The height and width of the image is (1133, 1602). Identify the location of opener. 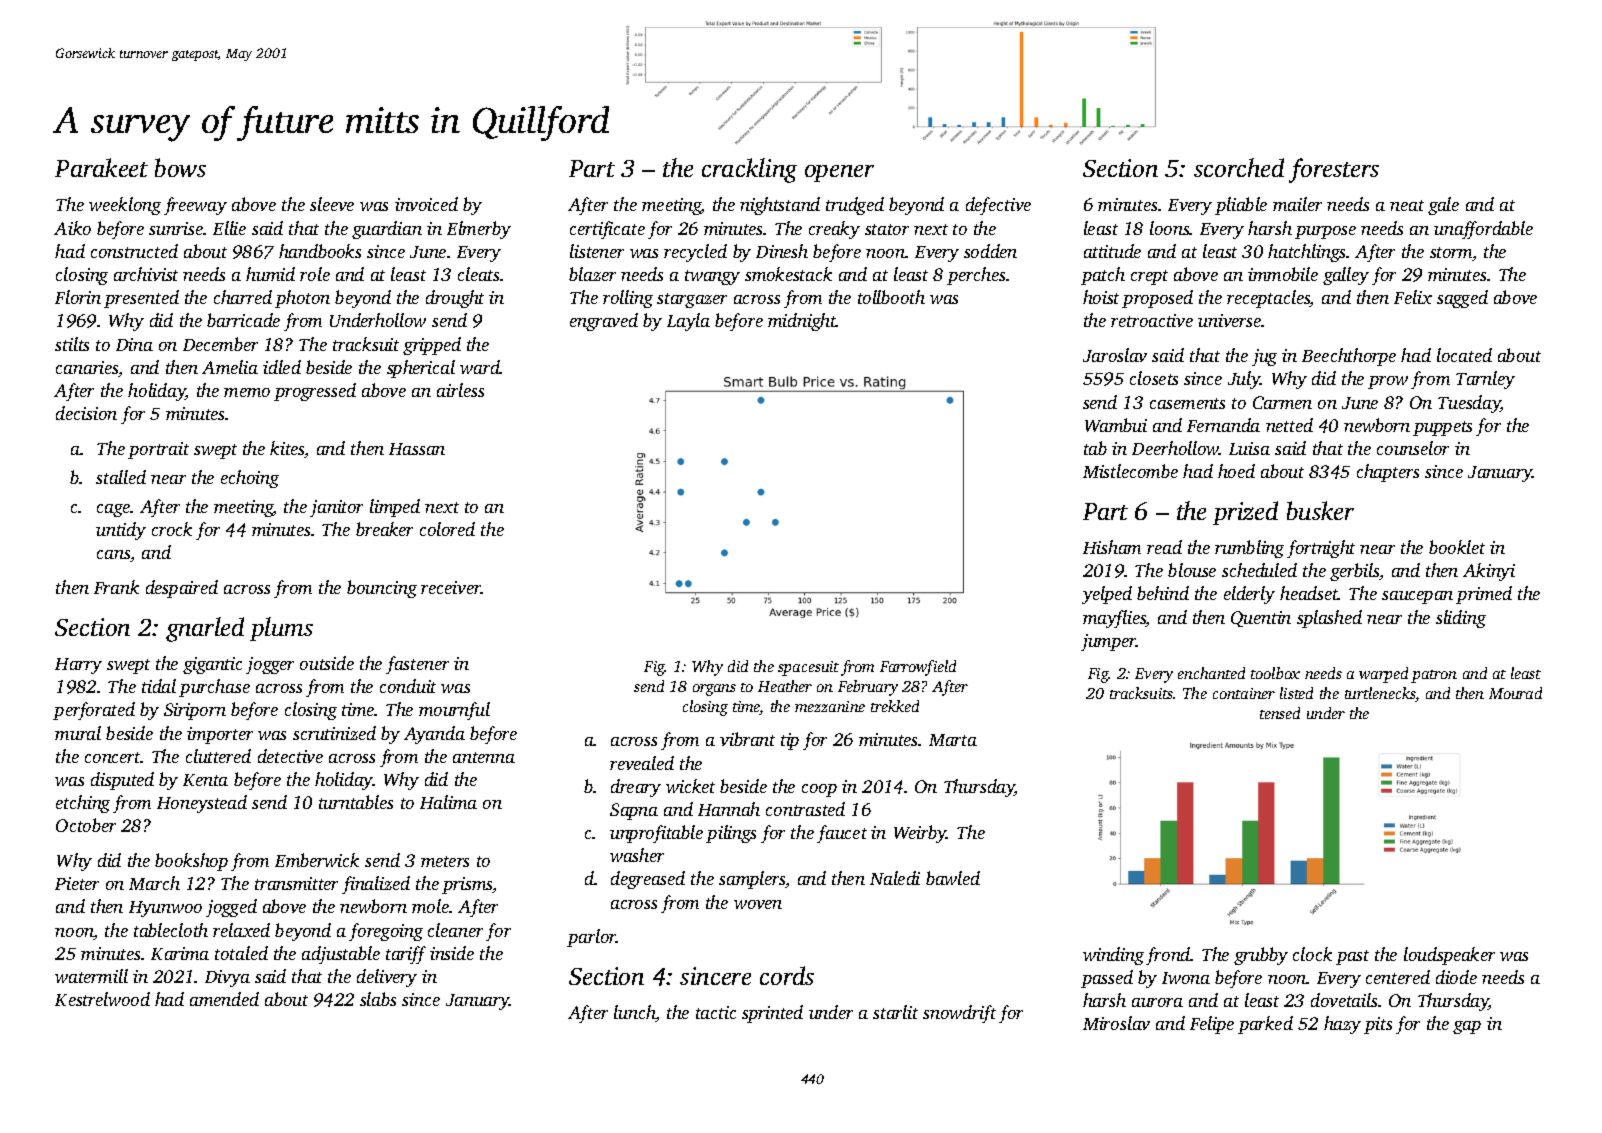
(839, 173).
